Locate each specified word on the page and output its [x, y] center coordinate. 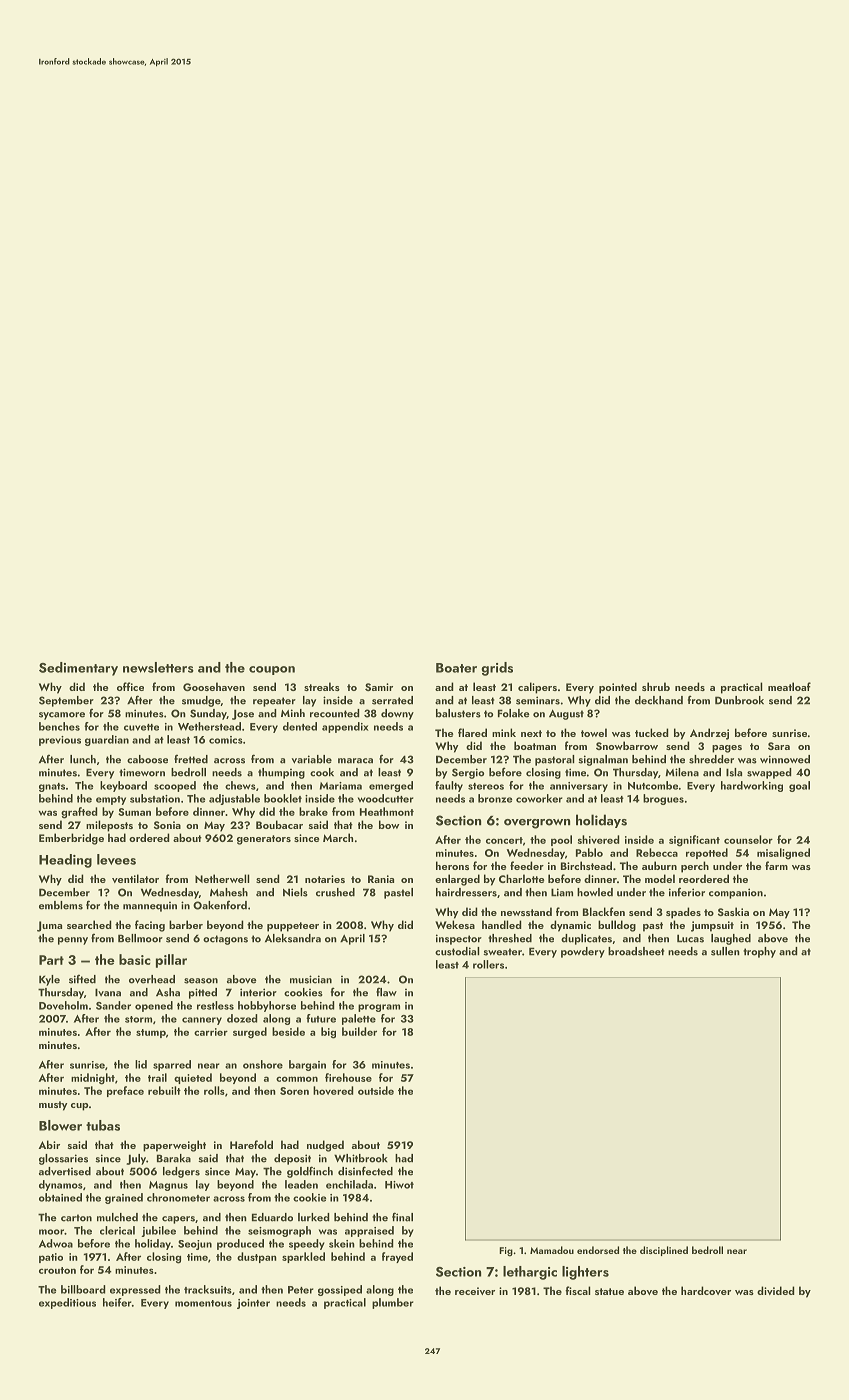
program [379, 1008]
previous [60, 741]
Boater [456, 668]
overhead [152, 979]
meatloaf [789, 686]
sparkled [303, 1257]
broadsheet [636, 951]
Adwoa [56, 1243]
